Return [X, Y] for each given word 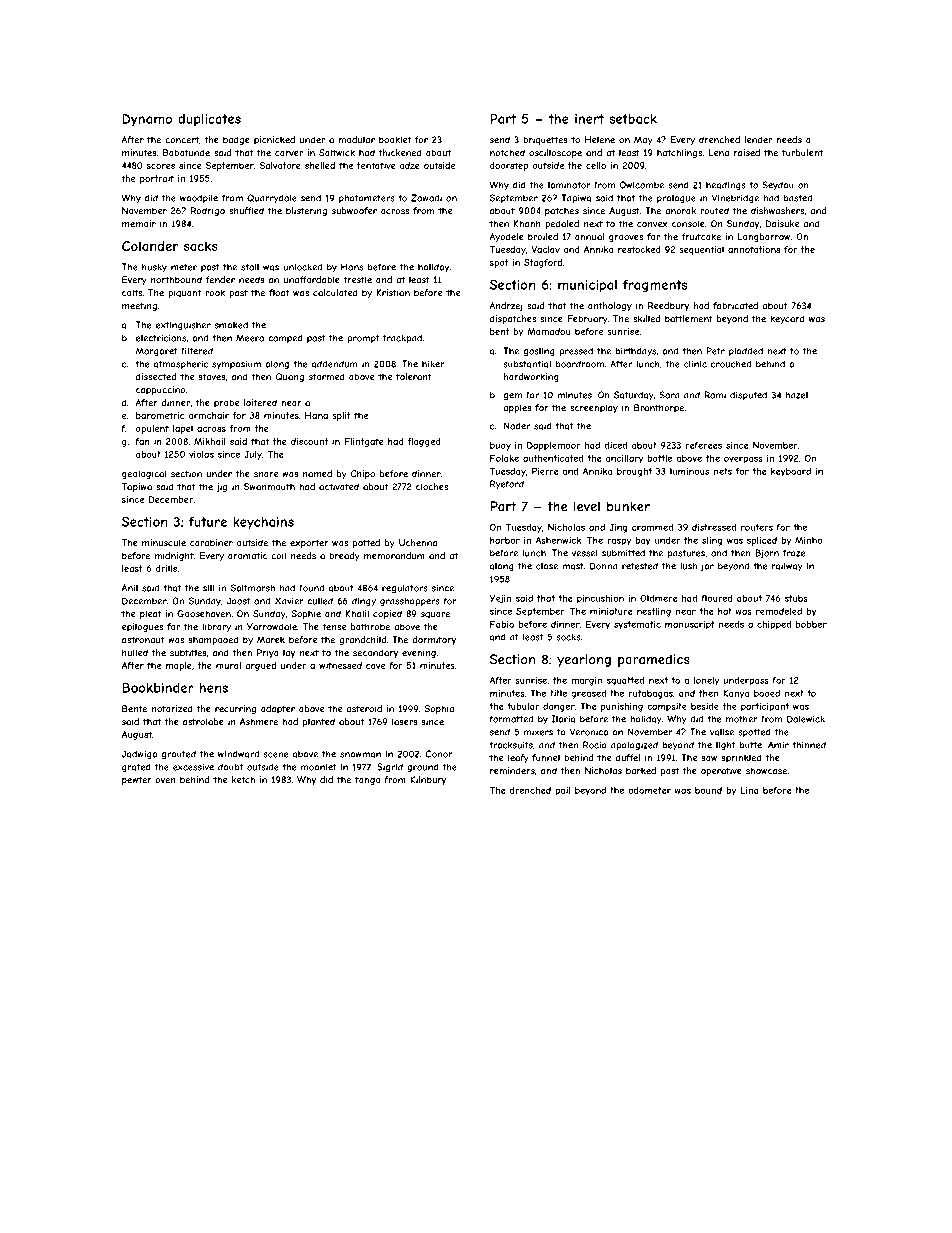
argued [260, 666]
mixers [538, 732]
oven [165, 780]
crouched [731, 364]
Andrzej [506, 306]
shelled [320, 165]
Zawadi [426, 198]
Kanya [736, 694]
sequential [701, 250]
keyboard [791, 472]
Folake [504, 458]
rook [215, 293]
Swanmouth [269, 487]
